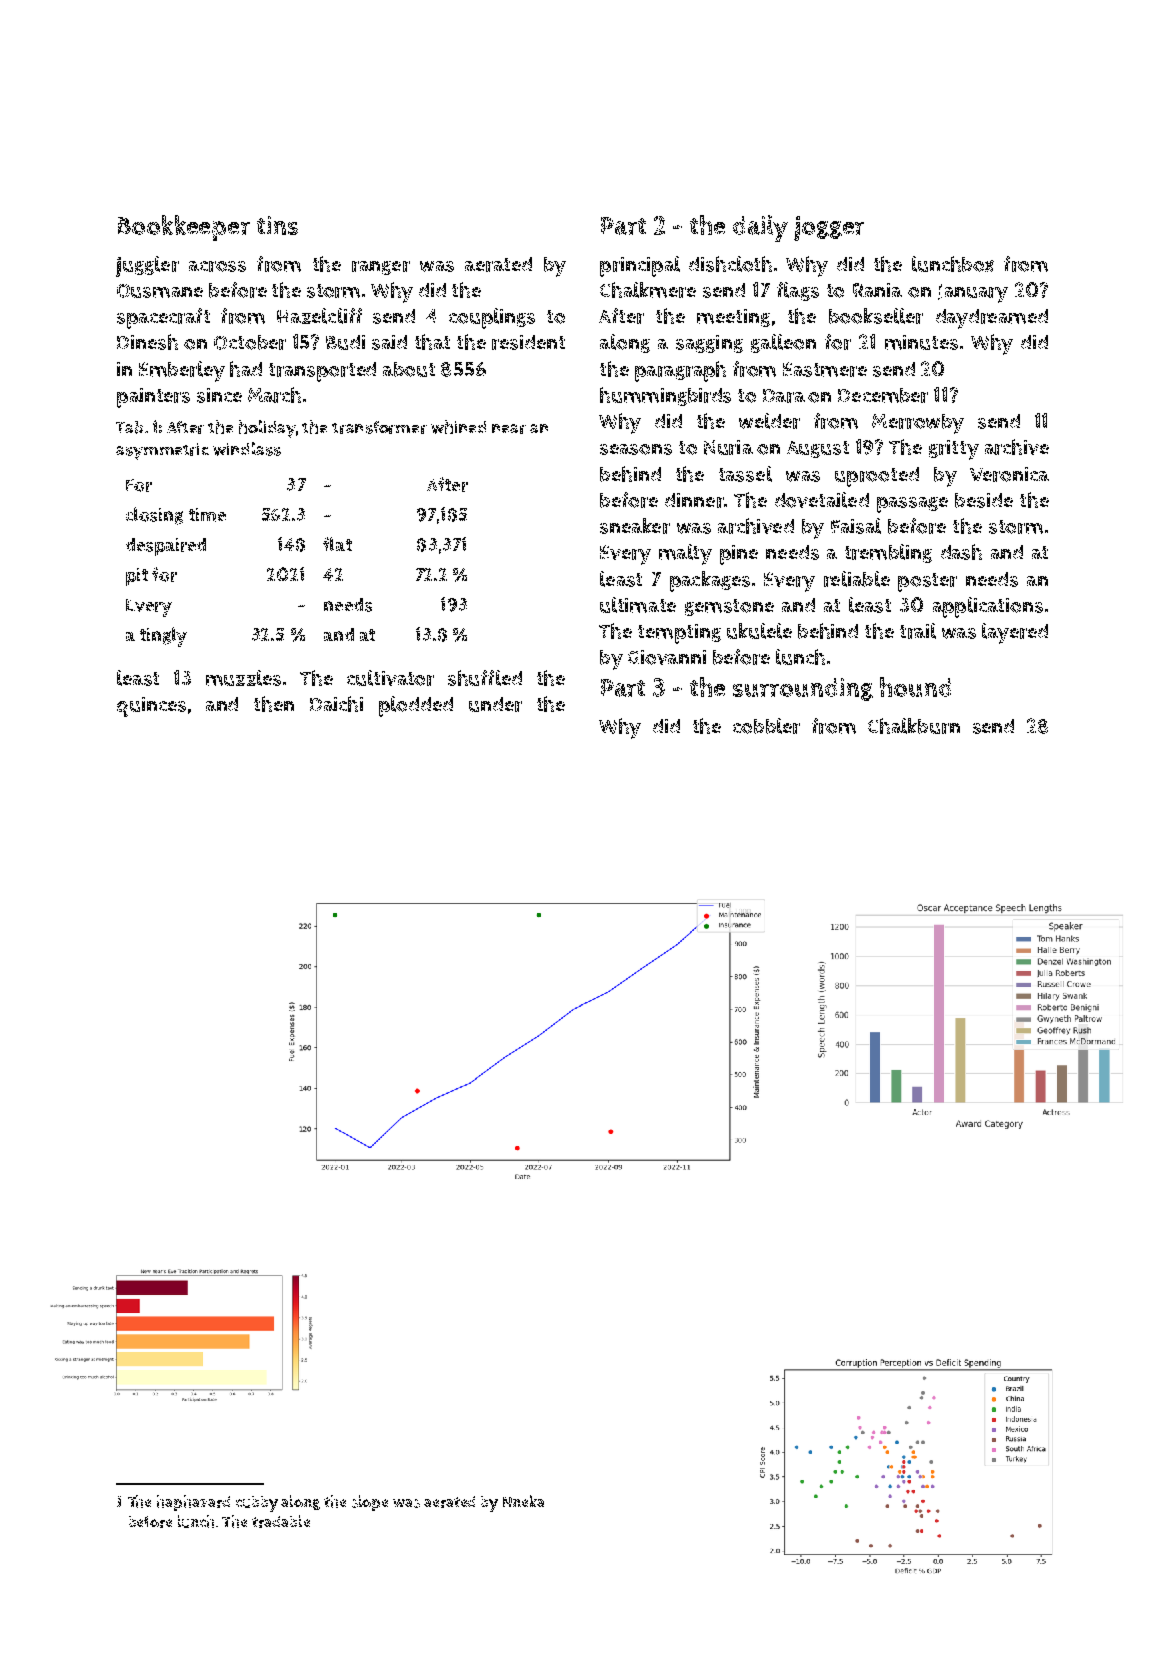  Describe the element at coordinates (760, 228) in the screenshot. I see `daily` at that location.
